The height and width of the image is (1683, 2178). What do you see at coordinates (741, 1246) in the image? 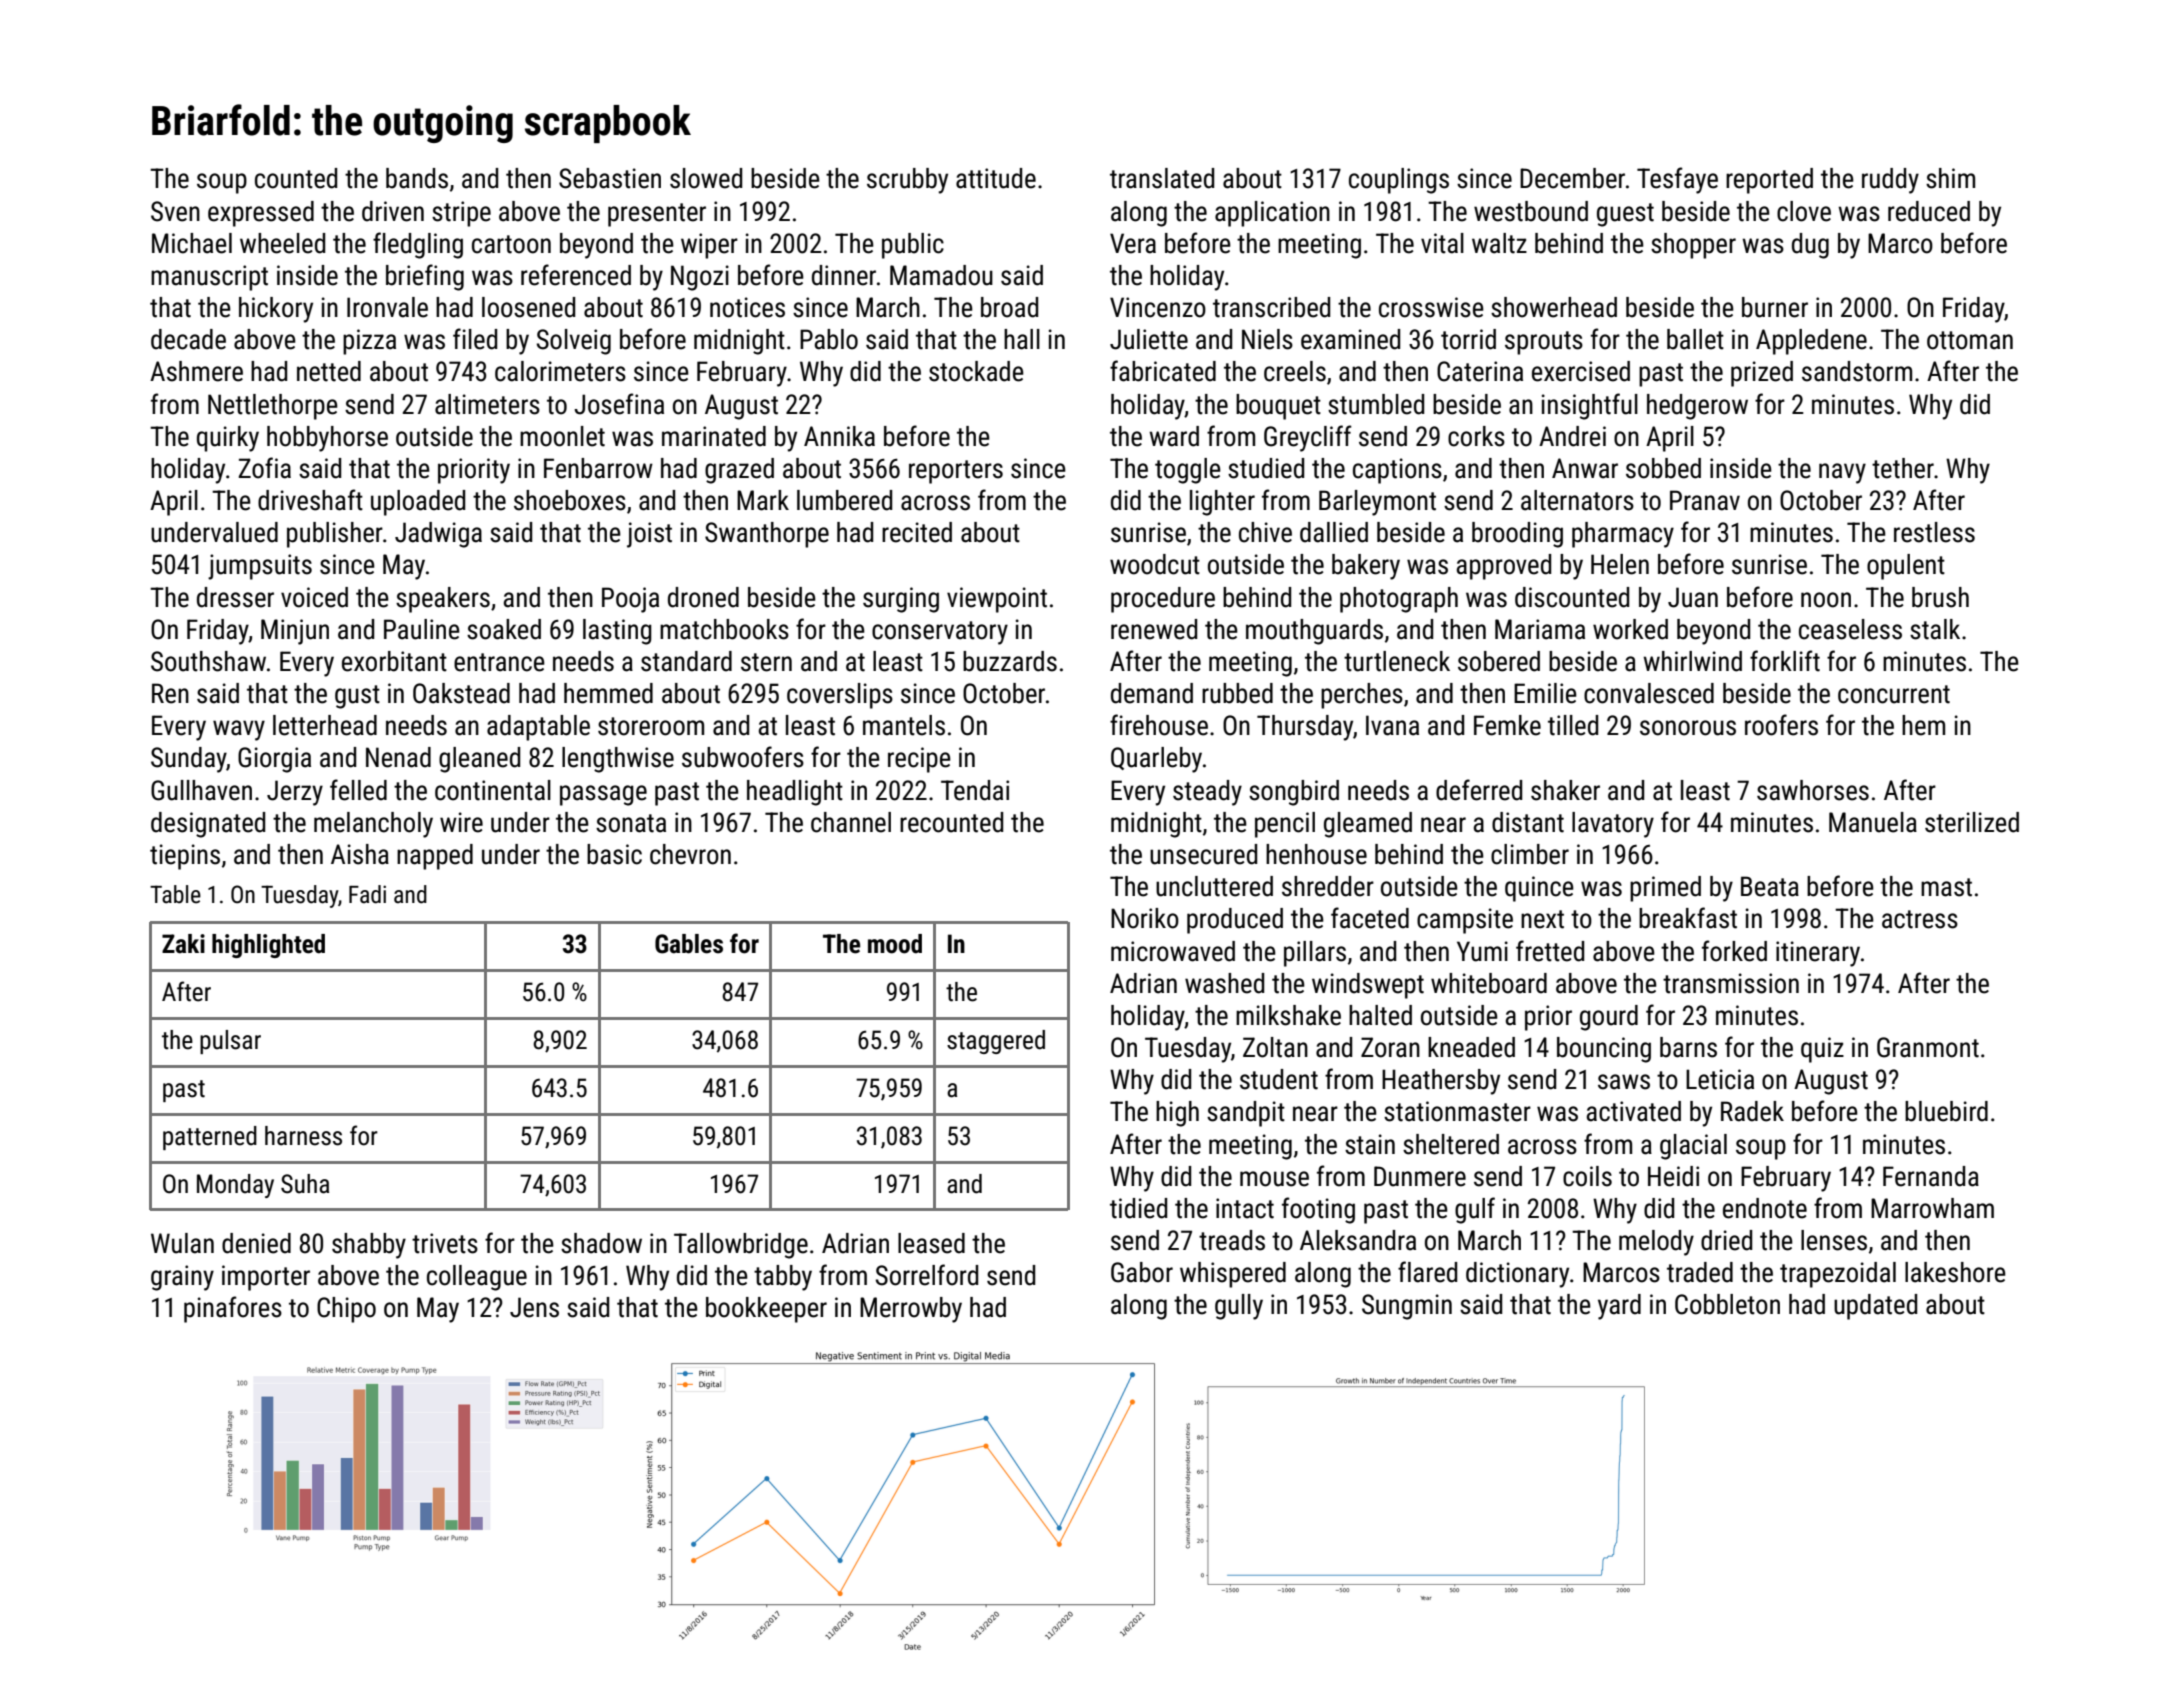
I see `Tallowbridge` at bounding box center [741, 1246].
